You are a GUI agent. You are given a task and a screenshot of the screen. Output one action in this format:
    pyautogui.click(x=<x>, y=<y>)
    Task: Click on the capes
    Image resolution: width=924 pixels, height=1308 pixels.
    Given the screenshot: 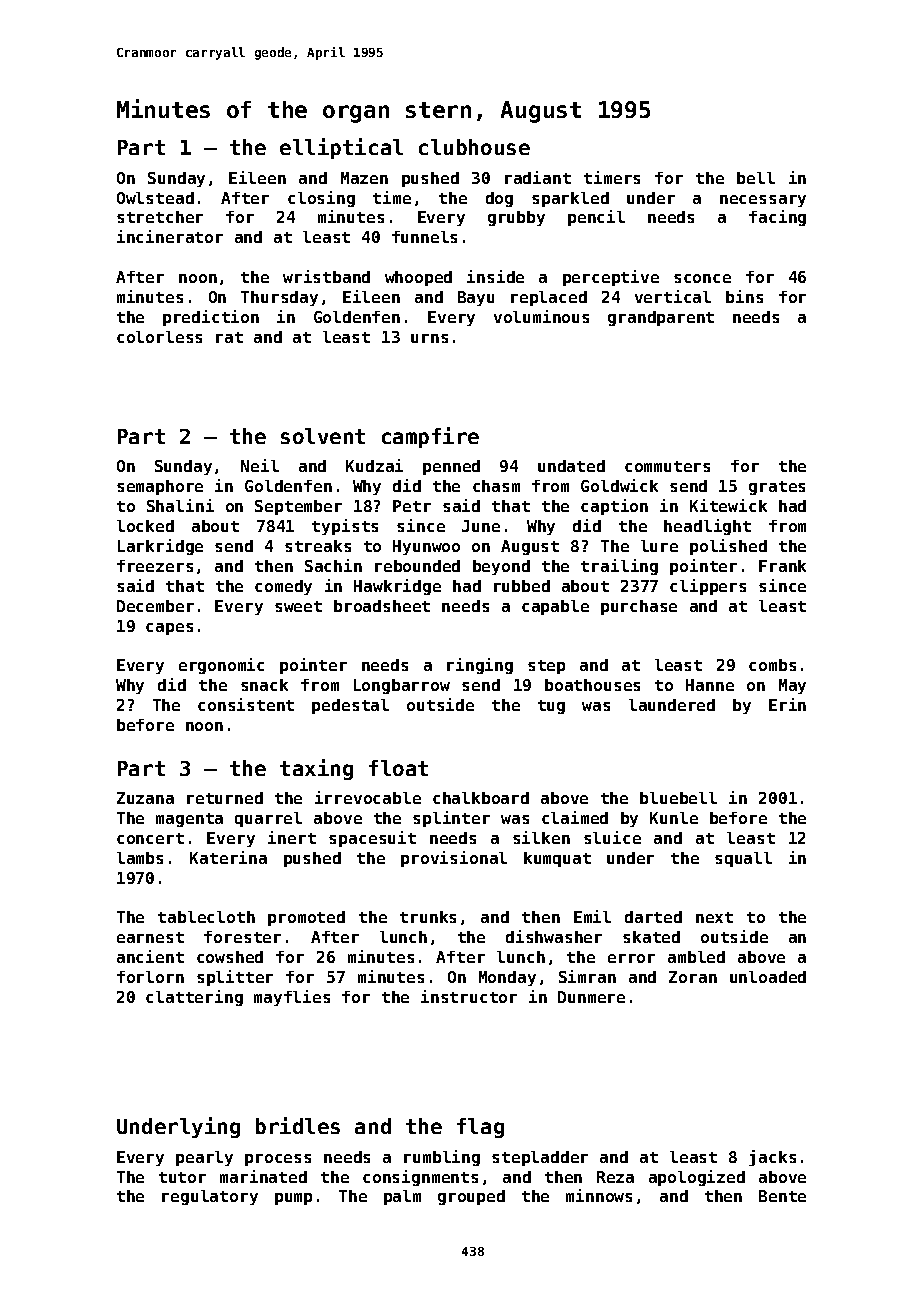 What is the action you would take?
    pyautogui.click(x=169, y=629)
